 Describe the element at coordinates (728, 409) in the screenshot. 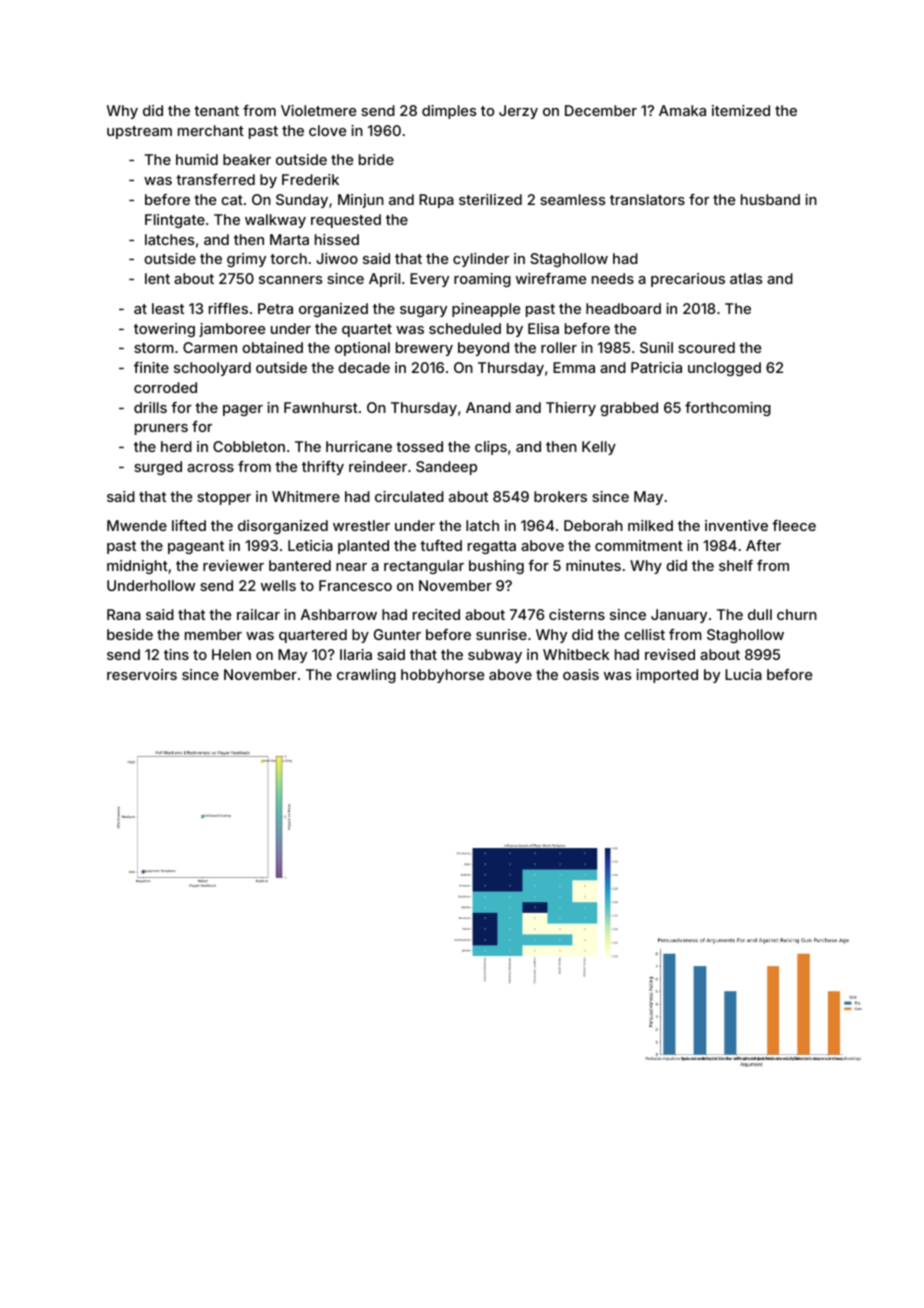

I see `forthcoming` at that location.
